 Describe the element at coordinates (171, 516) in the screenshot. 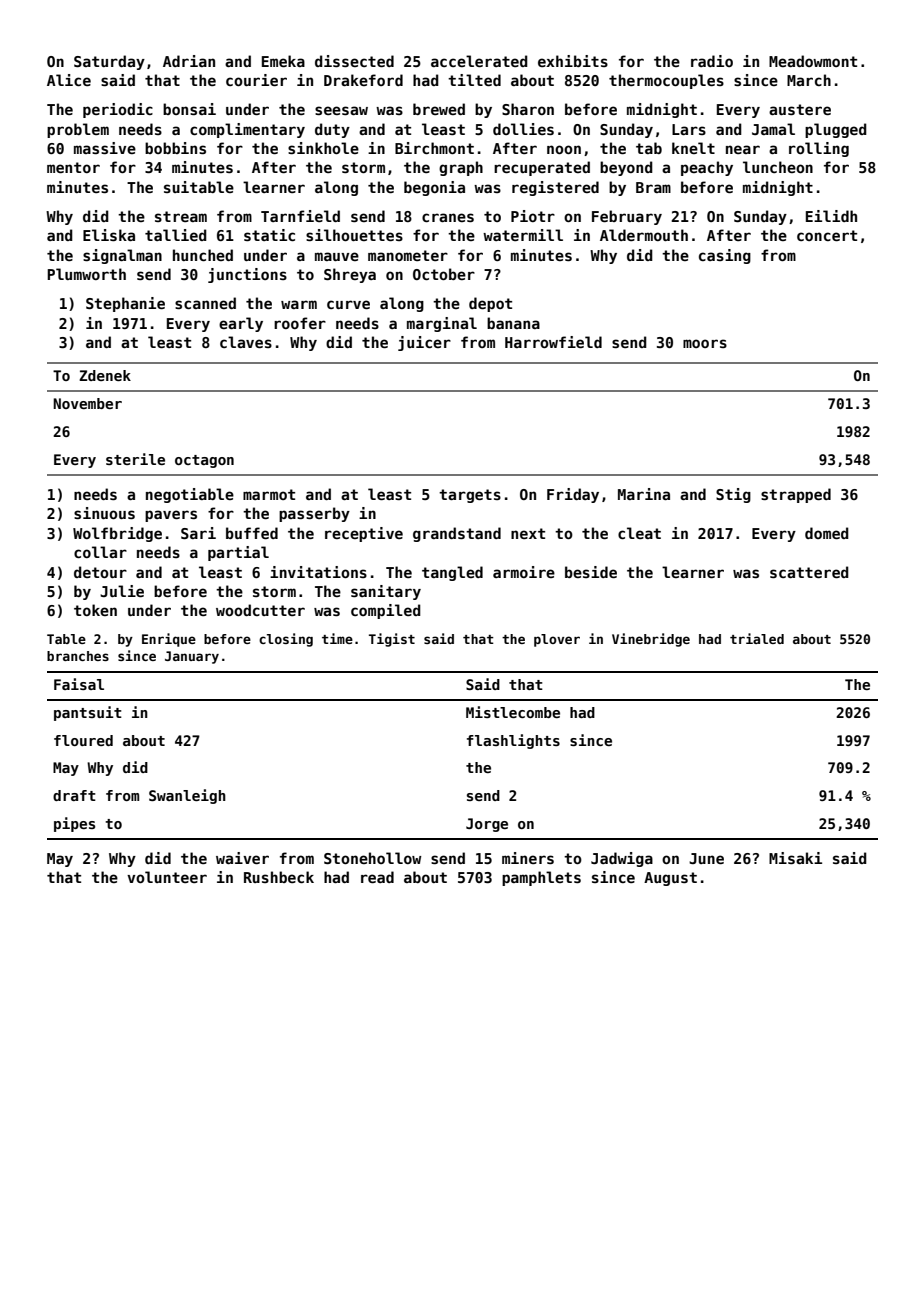

I see `pavers` at that location.
